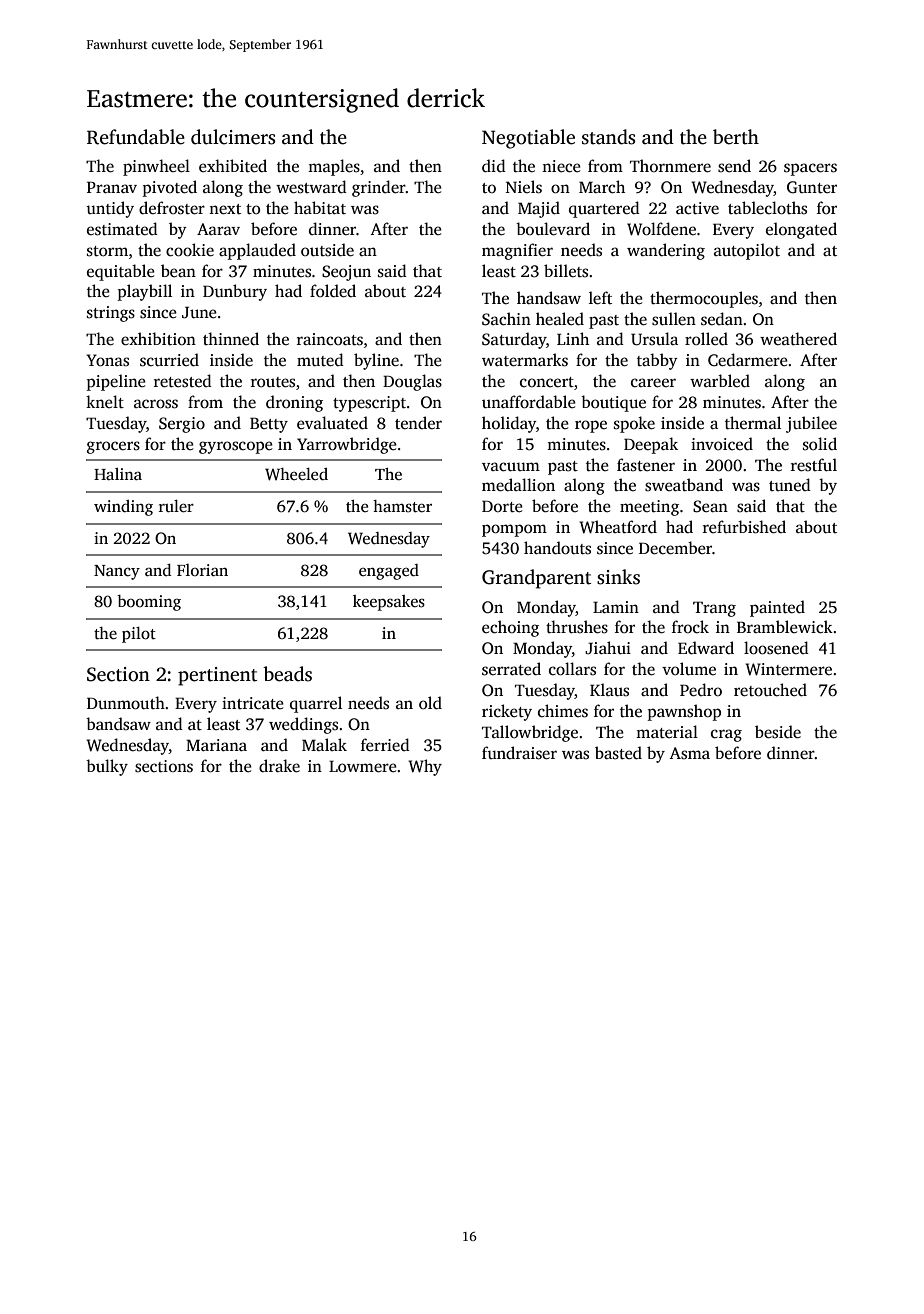 The image size is (924, 1314). Describe the element at coordinates (519, 753) in the screenshot. I see `fundraiser` at that location.
